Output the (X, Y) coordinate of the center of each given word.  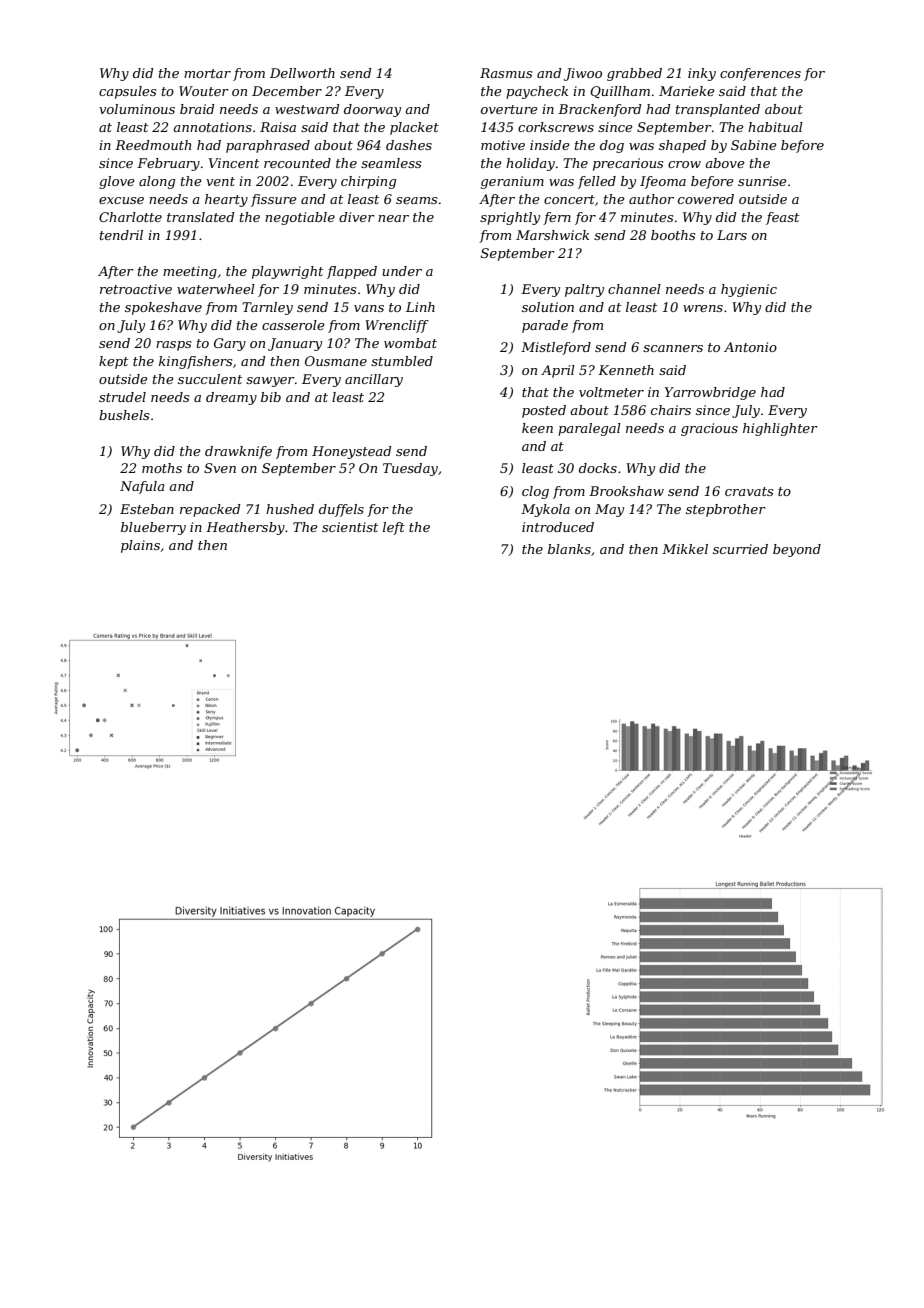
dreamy (231, 398)
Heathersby (245, 528)
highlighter (780, 429)
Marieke (687, 91)
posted (544, 411)
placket (414, 128)
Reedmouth (153, 145)
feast (782, 218)
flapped (352, 272)
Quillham (620, 92)
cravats (749, 491)
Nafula (142, 487)
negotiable (300, 218)
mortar (207, 73)
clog (535, 492)
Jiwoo (583, 74)
